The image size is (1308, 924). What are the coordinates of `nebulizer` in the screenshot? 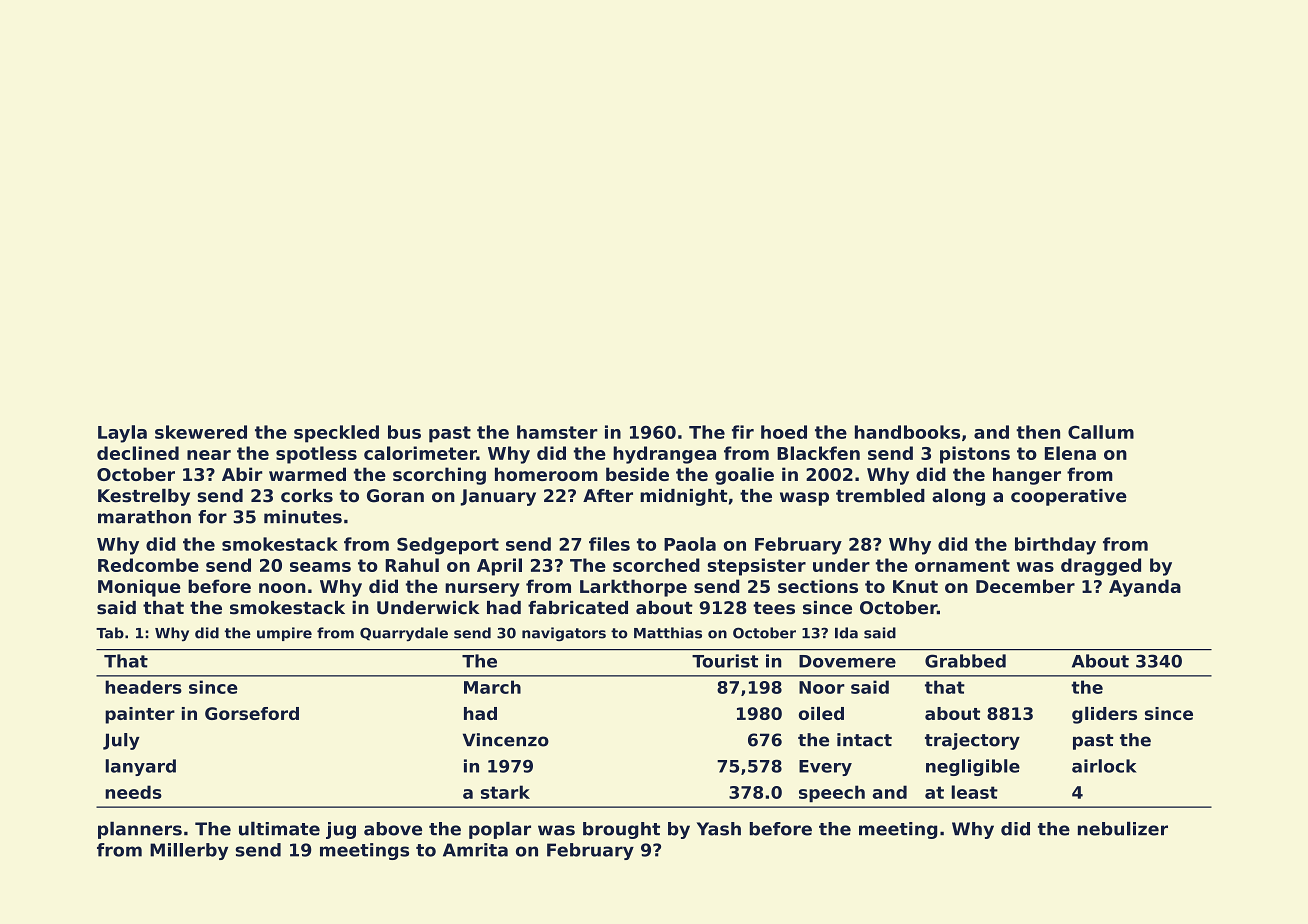 It's located at (1123, 829).
